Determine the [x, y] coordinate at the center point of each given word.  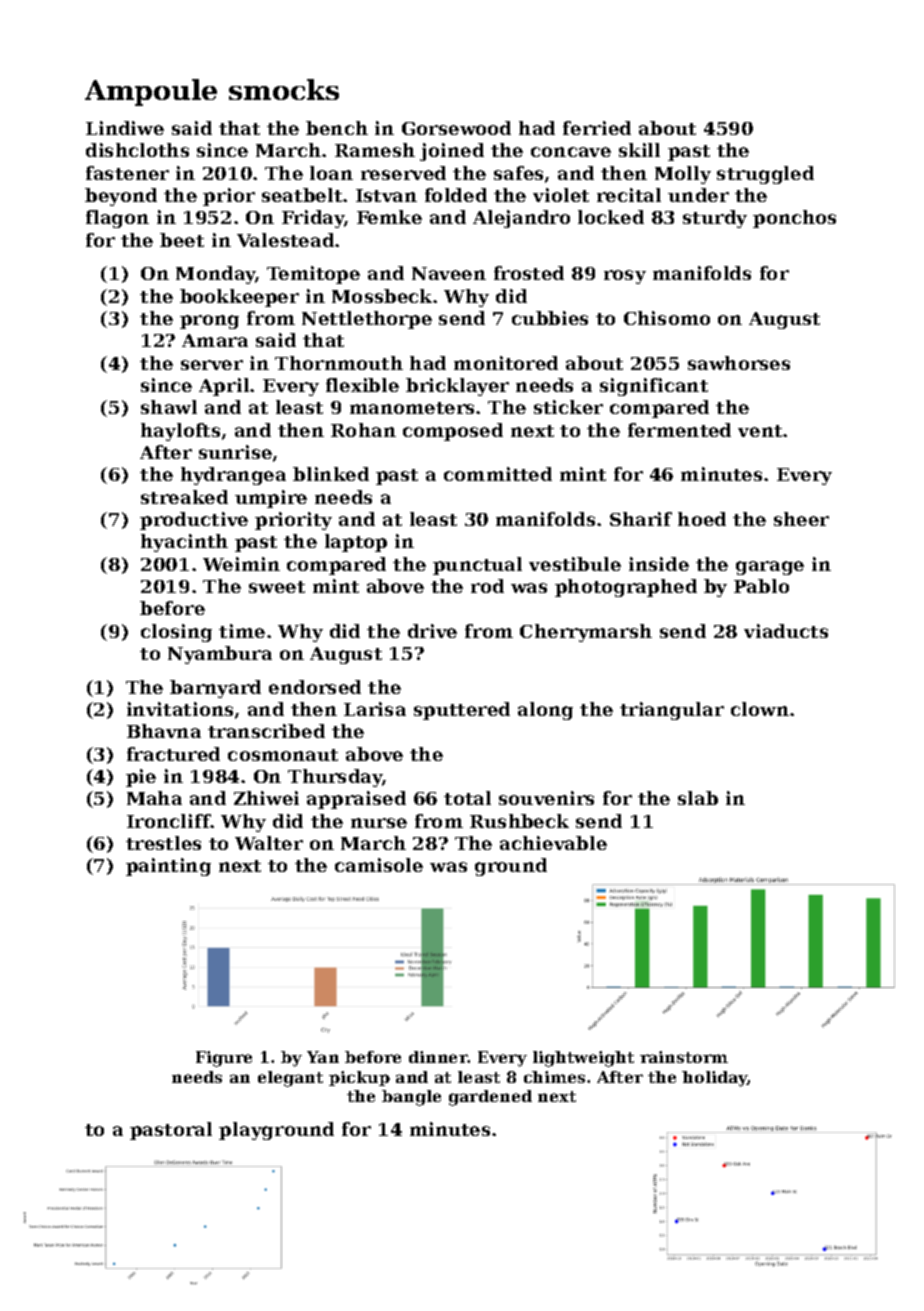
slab [698, 798]
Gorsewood [456, 128]
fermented [679, 430]
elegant [290, 1079]
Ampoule [151, 92]
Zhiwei [266, 798]
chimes [554, 1077]
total [467, 798]
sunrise [235, 452]
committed [498, 474]
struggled [765, 175]
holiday [715, 1079]
